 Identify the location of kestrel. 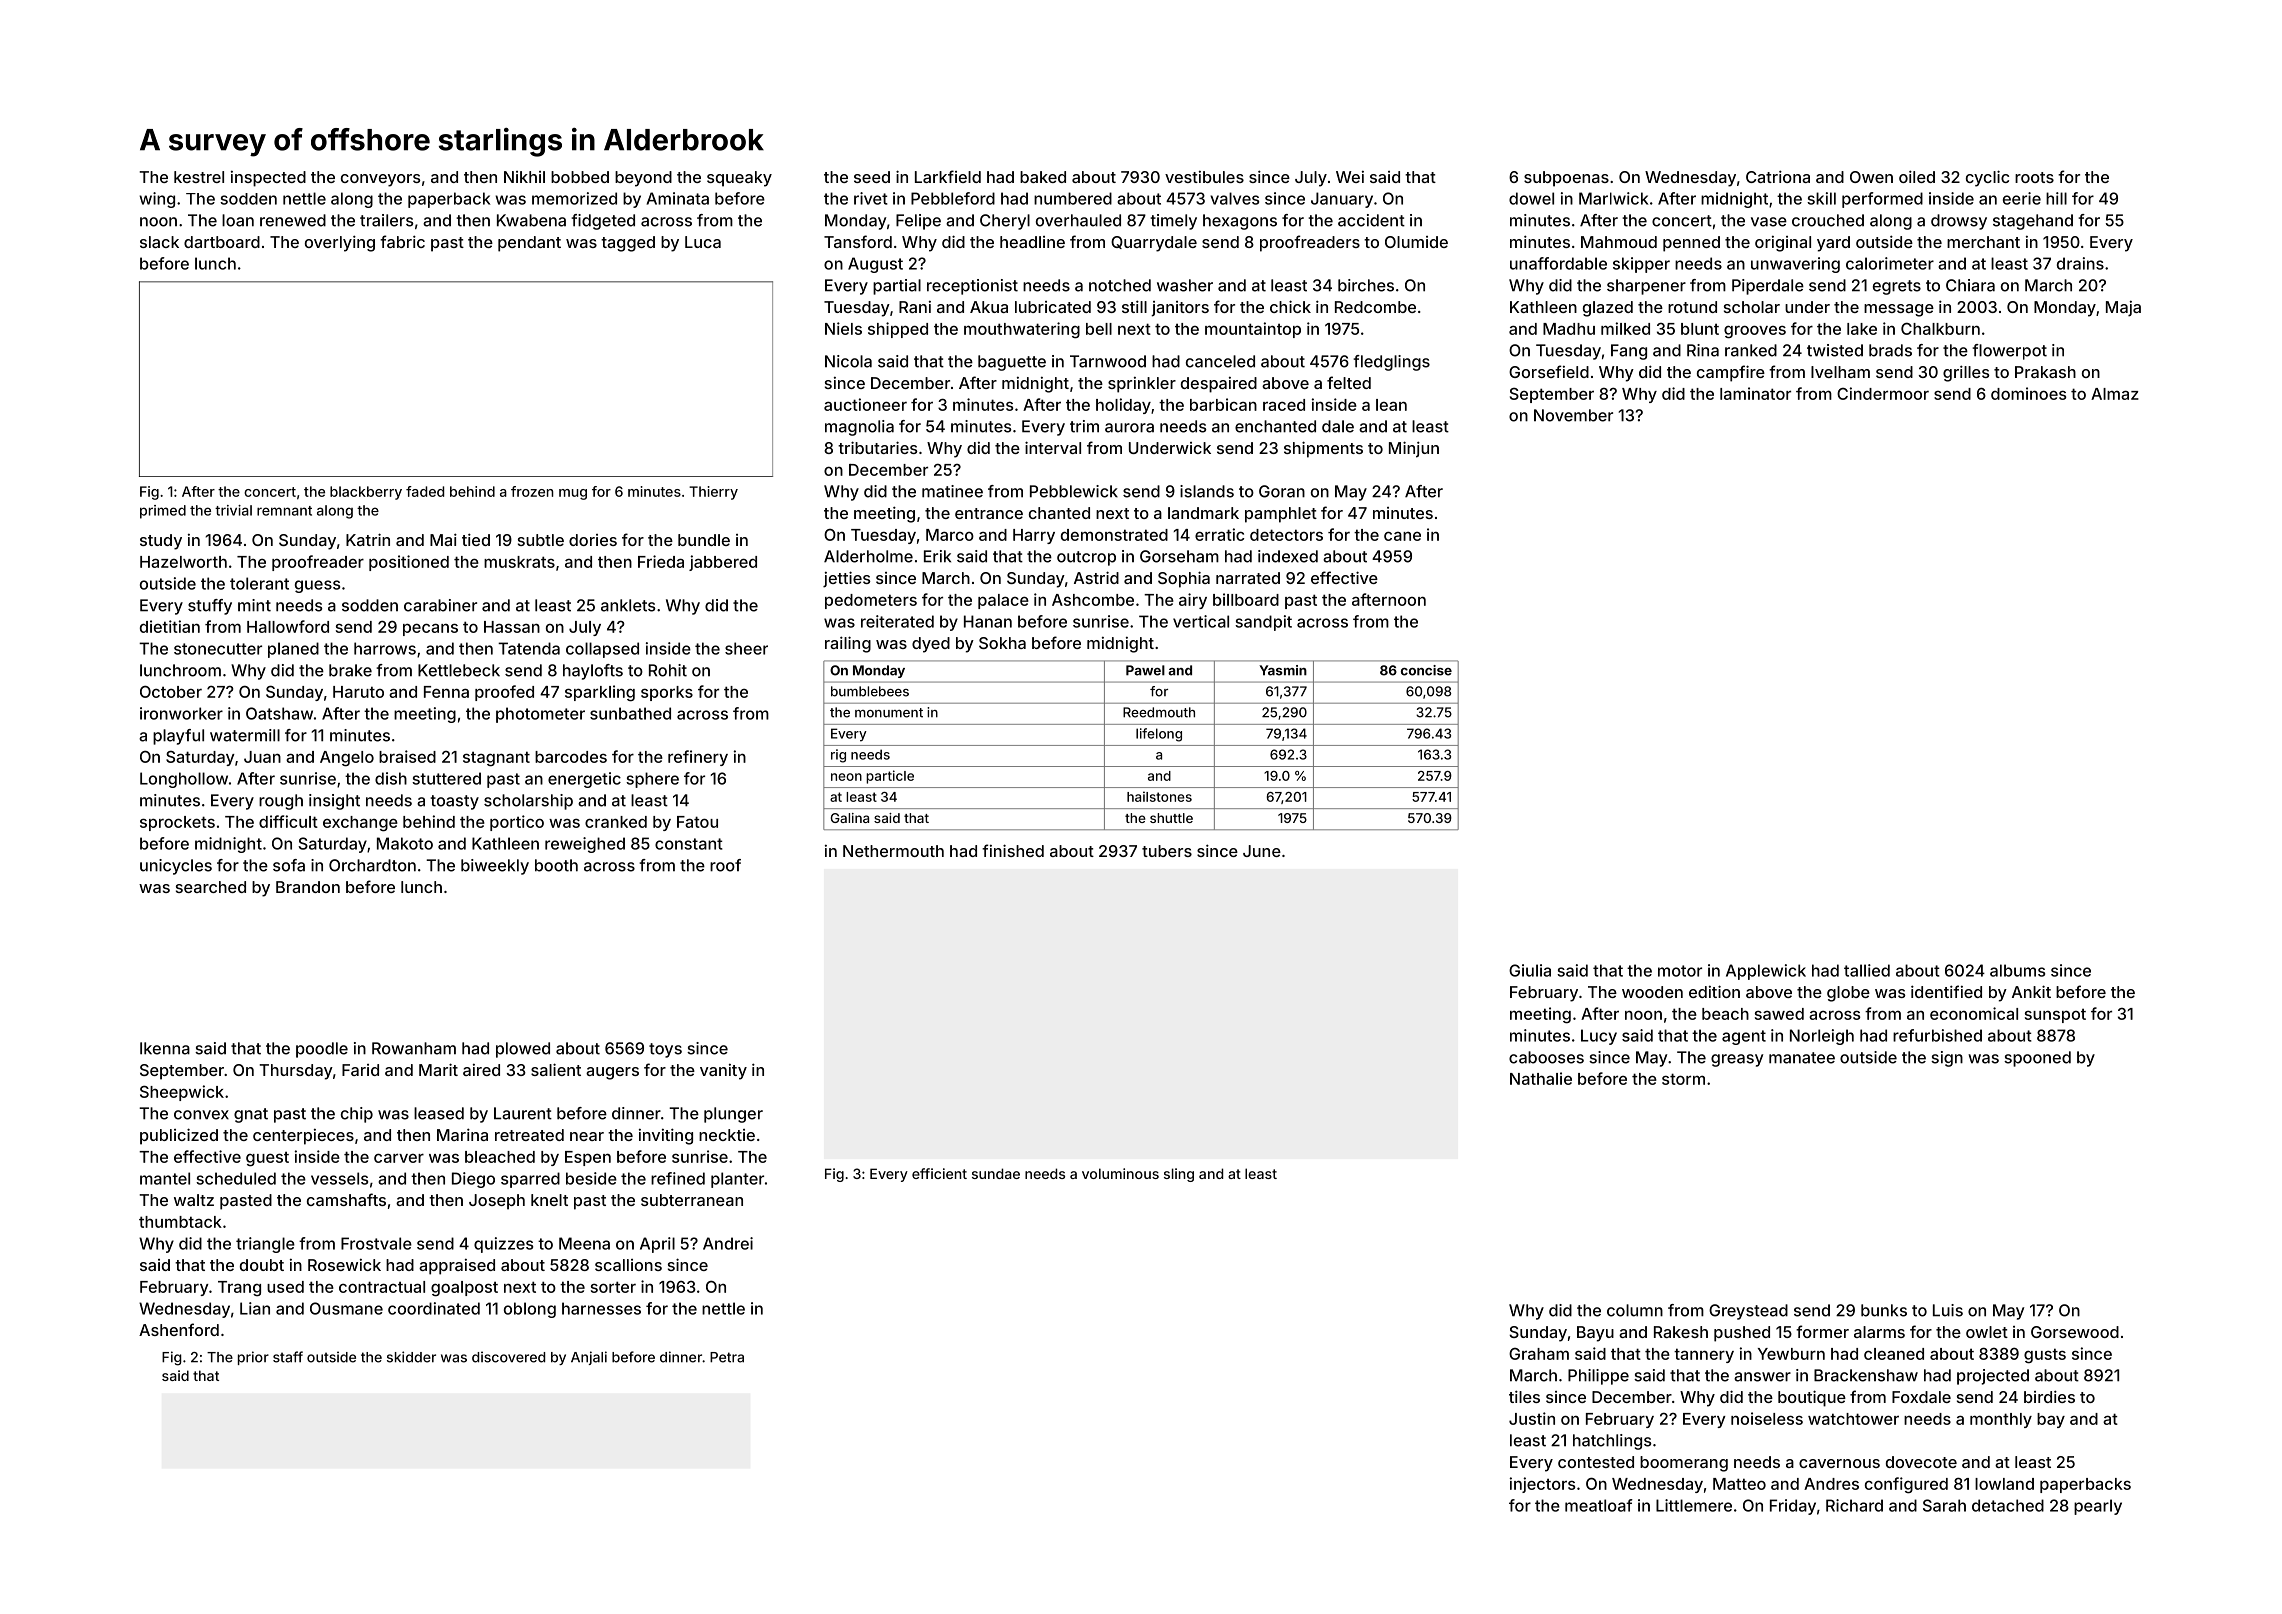
(199, 177).
